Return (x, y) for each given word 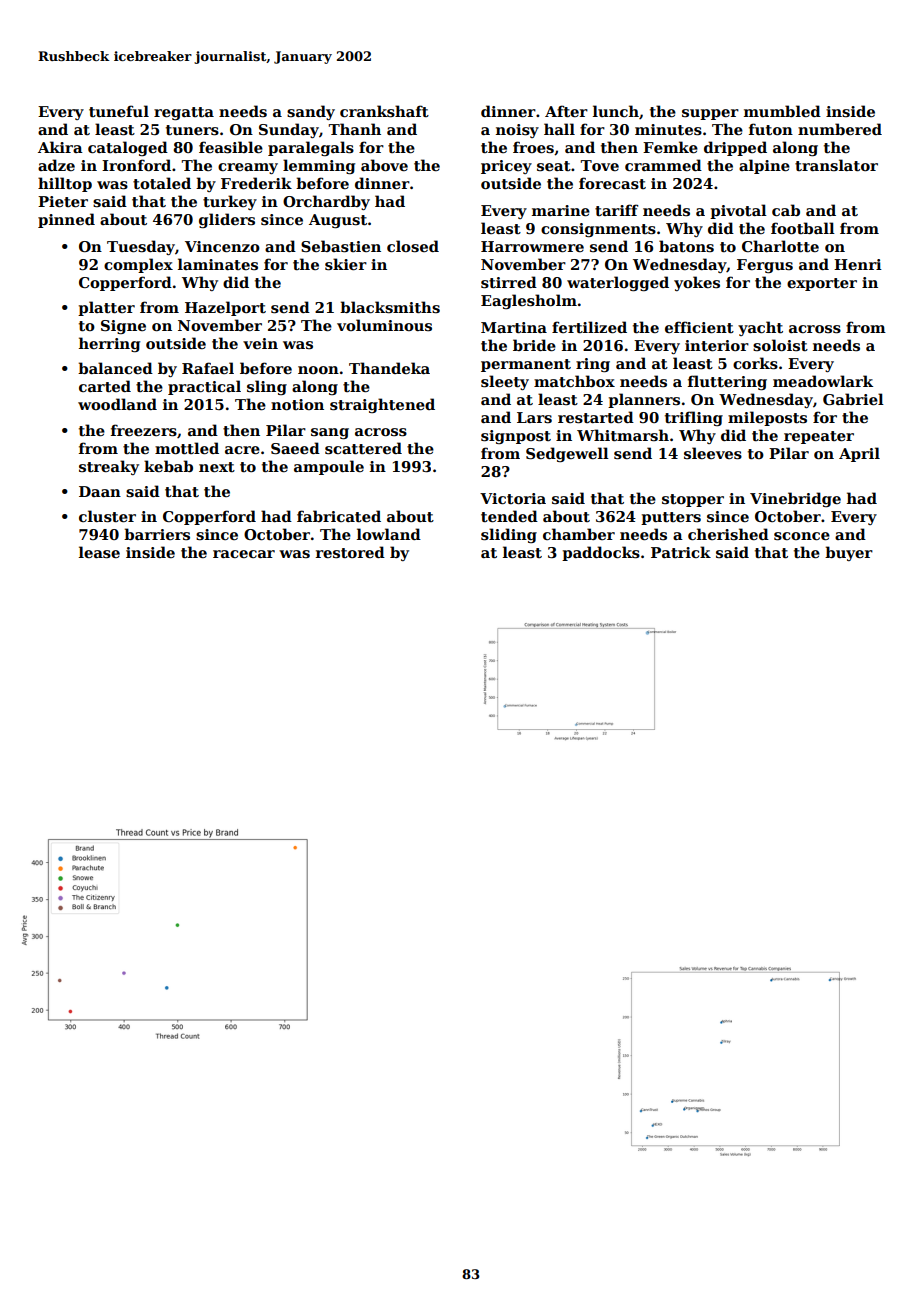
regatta (184, 113)
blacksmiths (390, 307)
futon (771, 129)
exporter (822, 284)
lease (99, 552)
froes (533, 147)
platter (106, 308)
